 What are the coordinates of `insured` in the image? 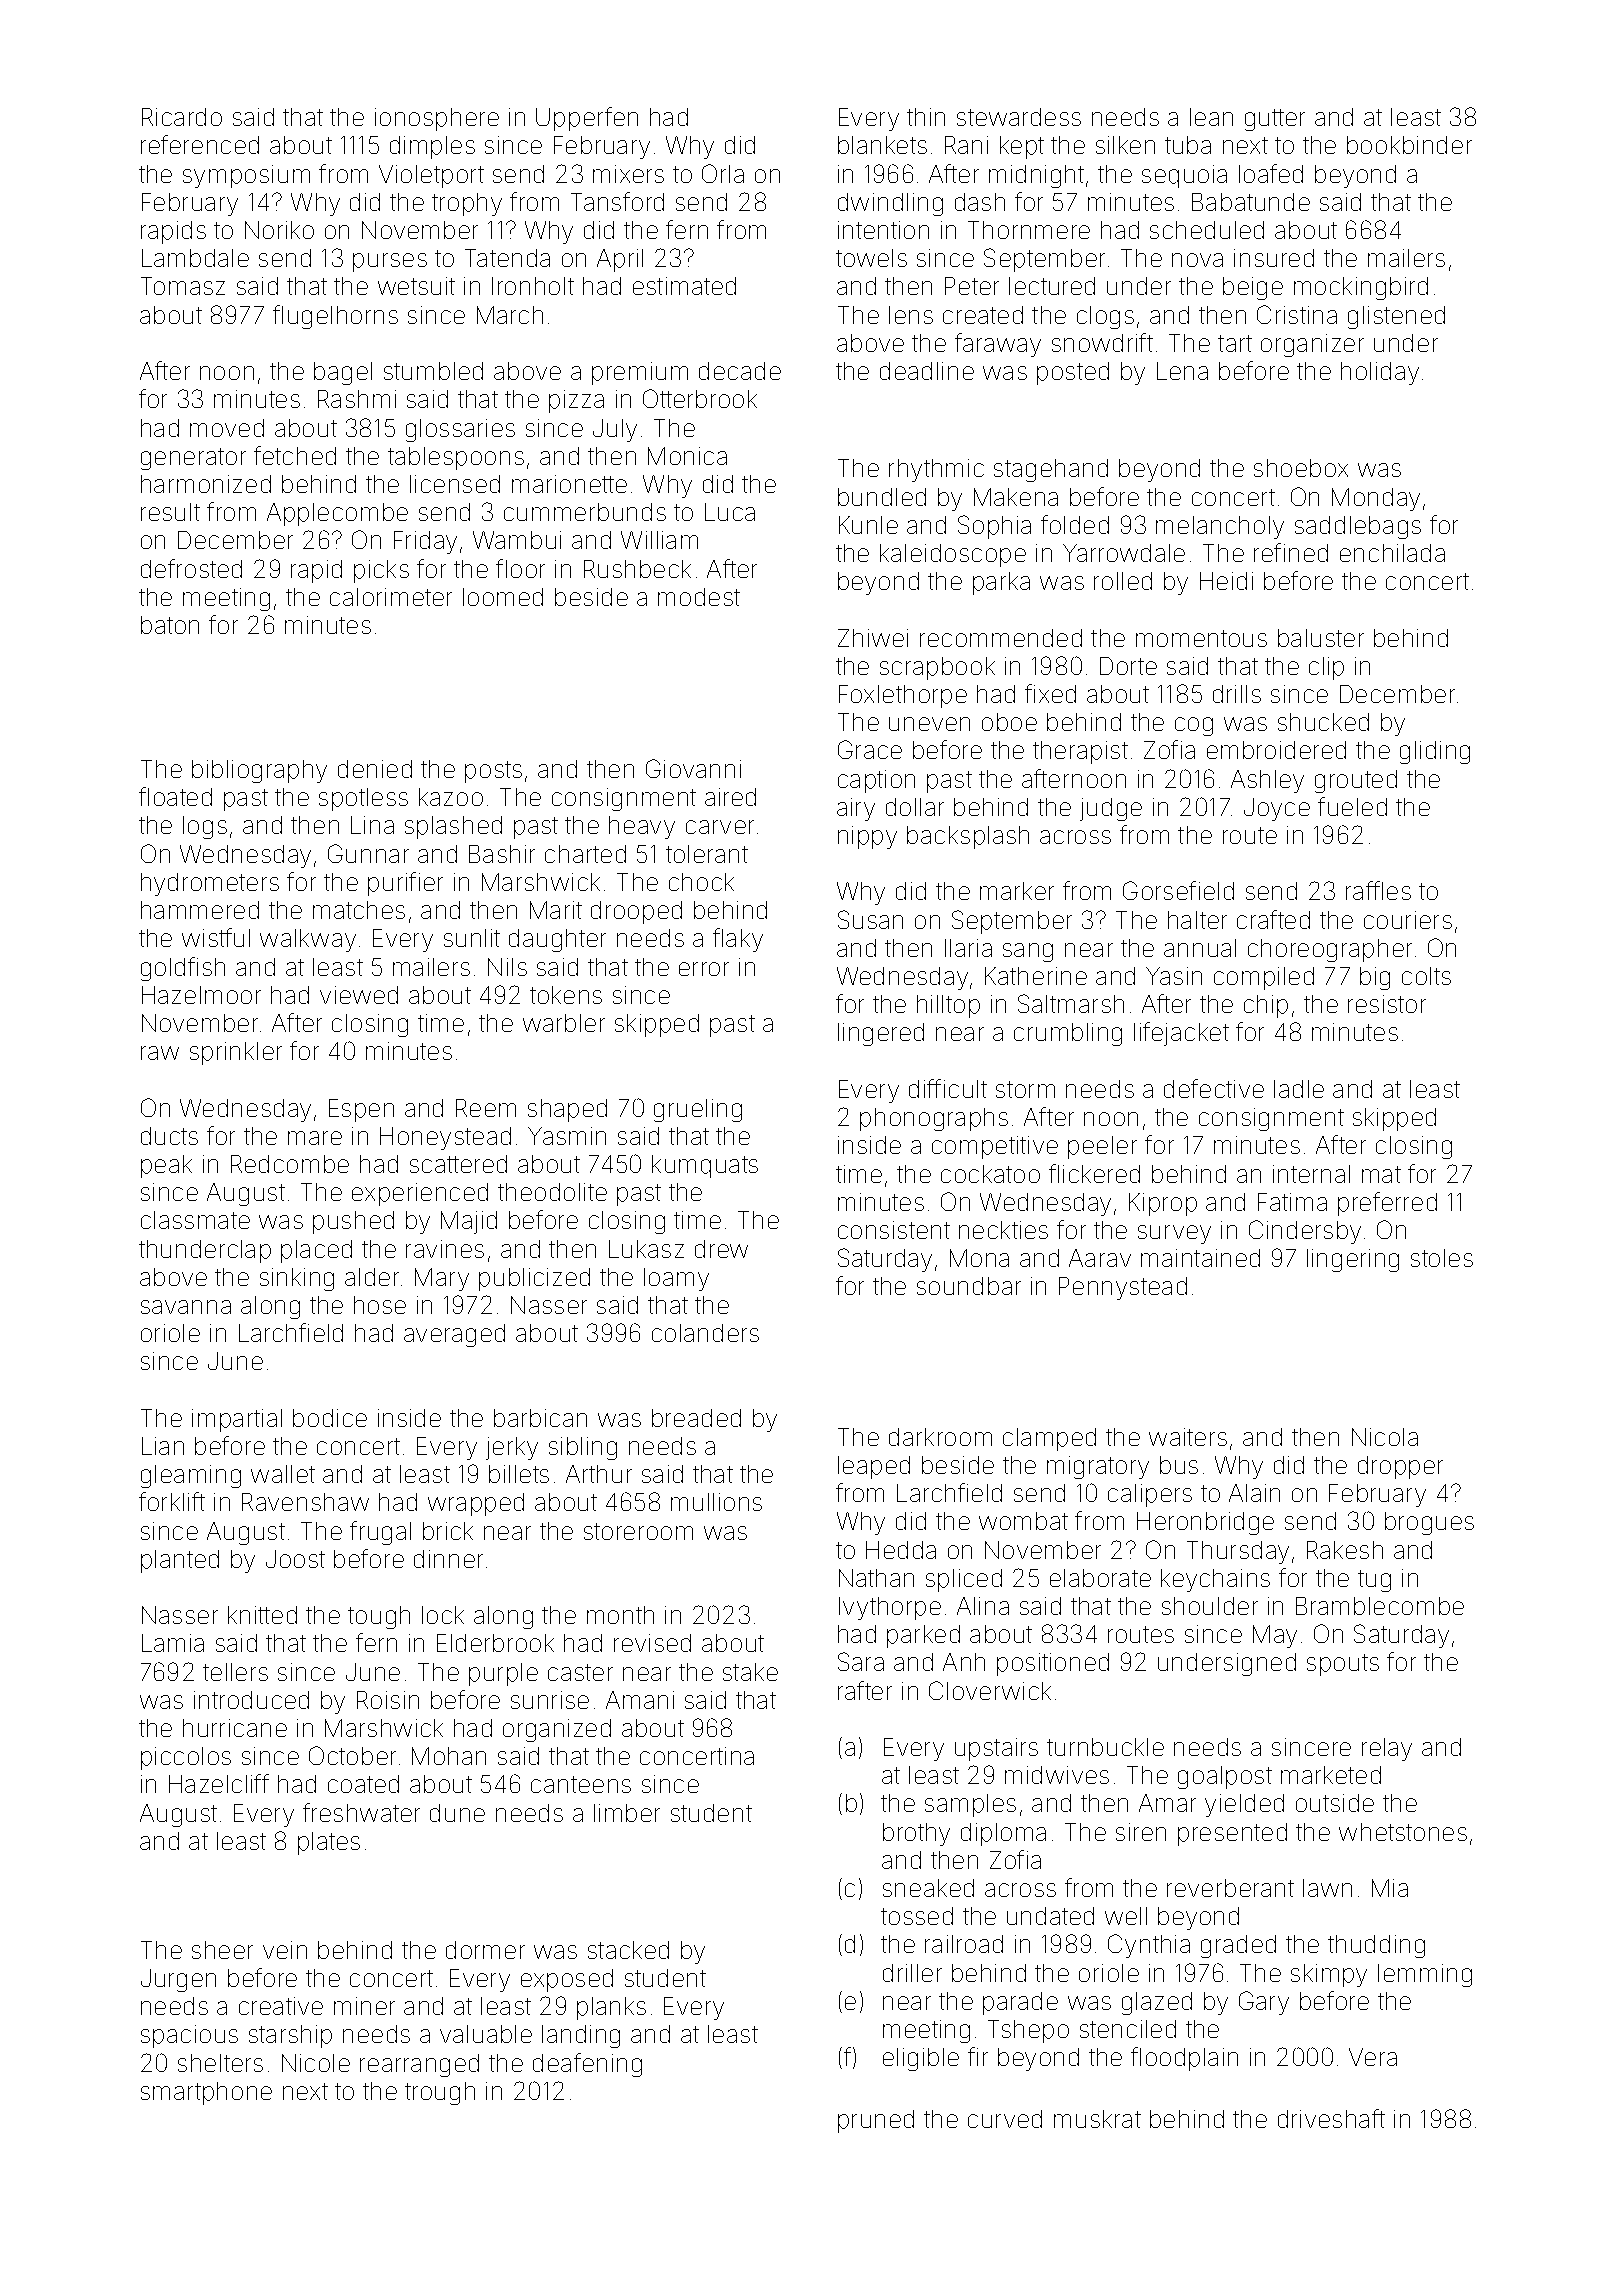 It's located at (1274, 258).
